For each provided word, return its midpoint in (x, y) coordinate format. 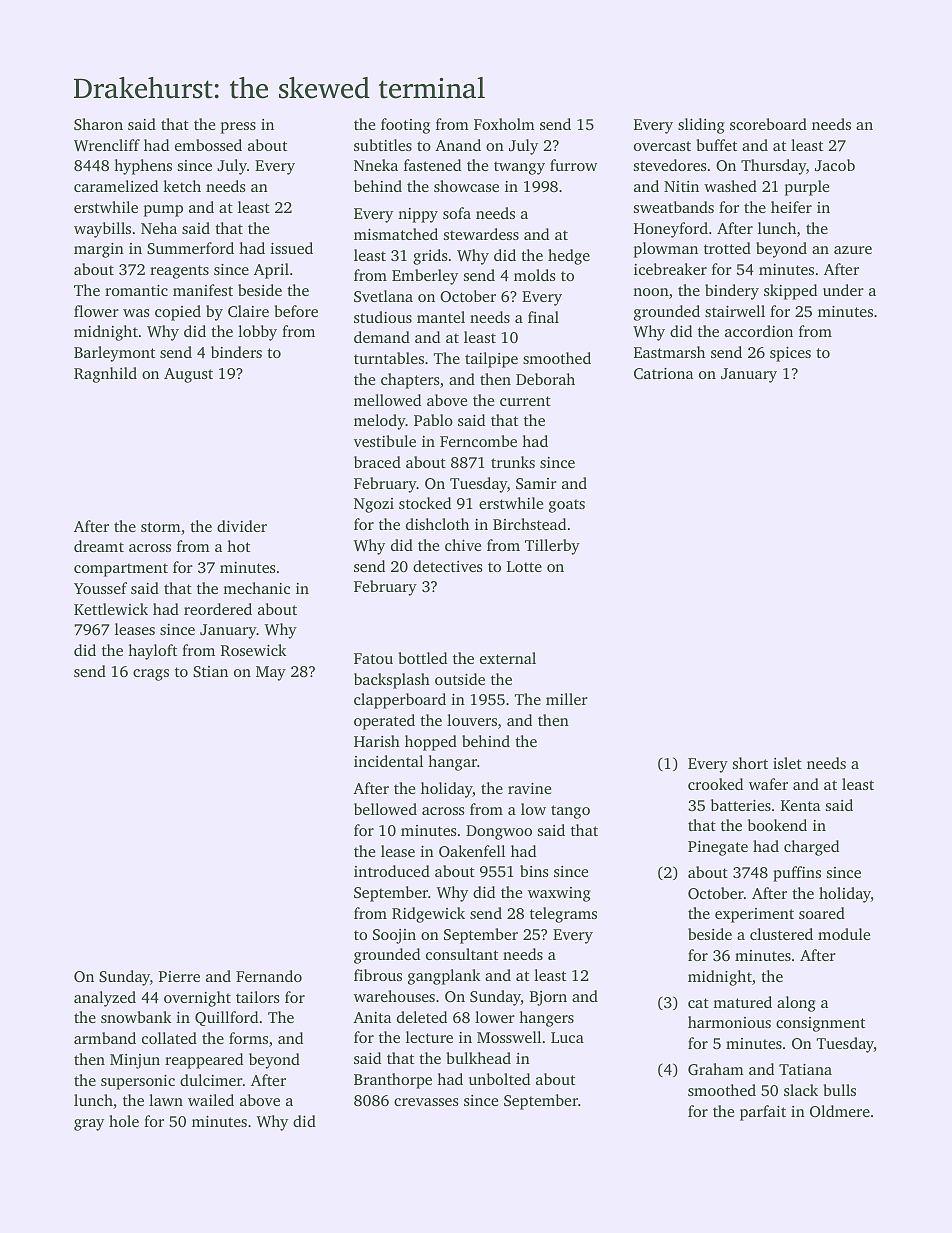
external (508, 658)
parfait (763, 1113)
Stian (210, 671)
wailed (211, 1100)
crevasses (426, 1102)
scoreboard (768, 124)
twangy (519, 168)
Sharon (98, 124)
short (750, 763)
